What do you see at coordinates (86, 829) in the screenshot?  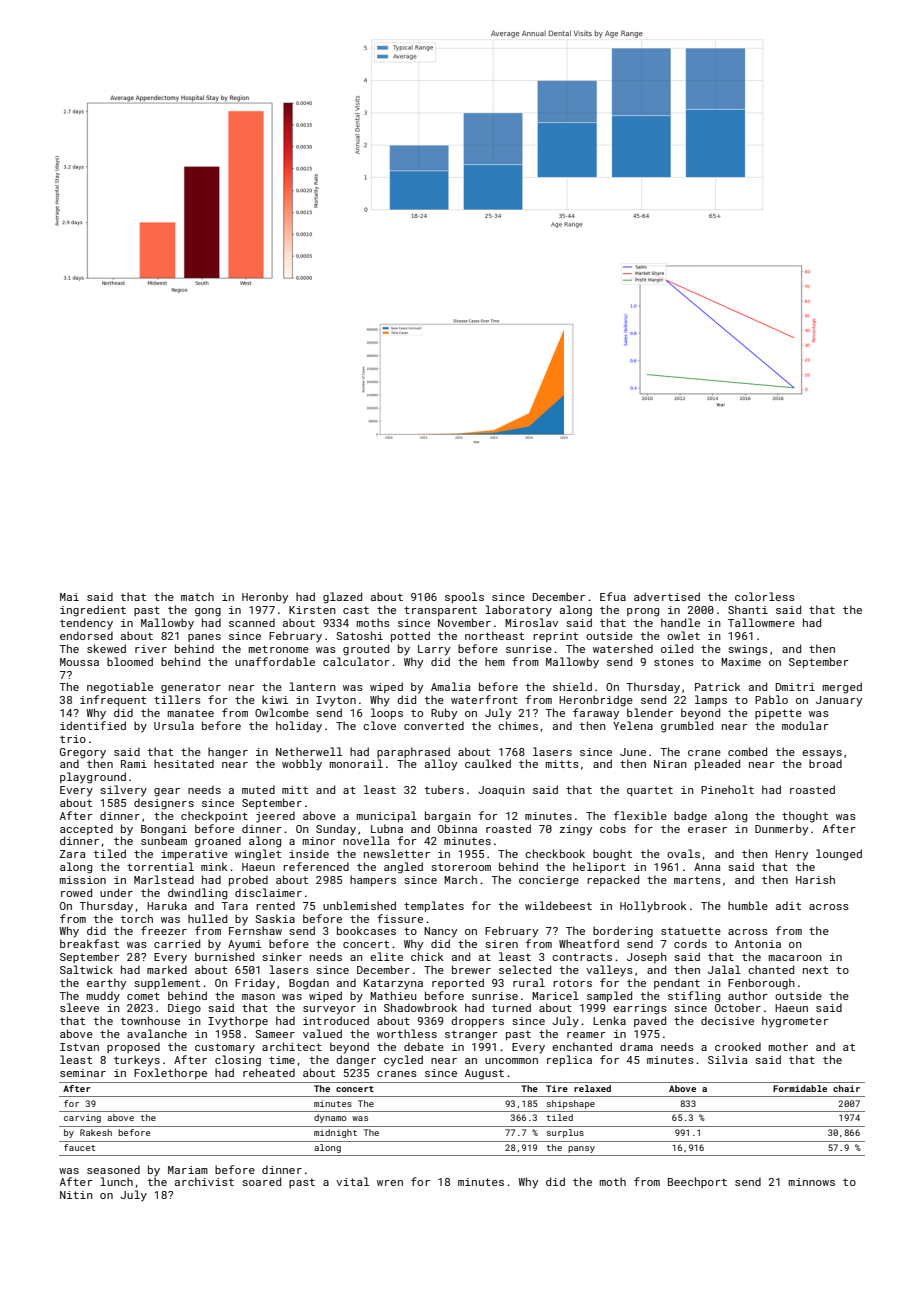 I see `accepted` at bounding box center [86, 829].
